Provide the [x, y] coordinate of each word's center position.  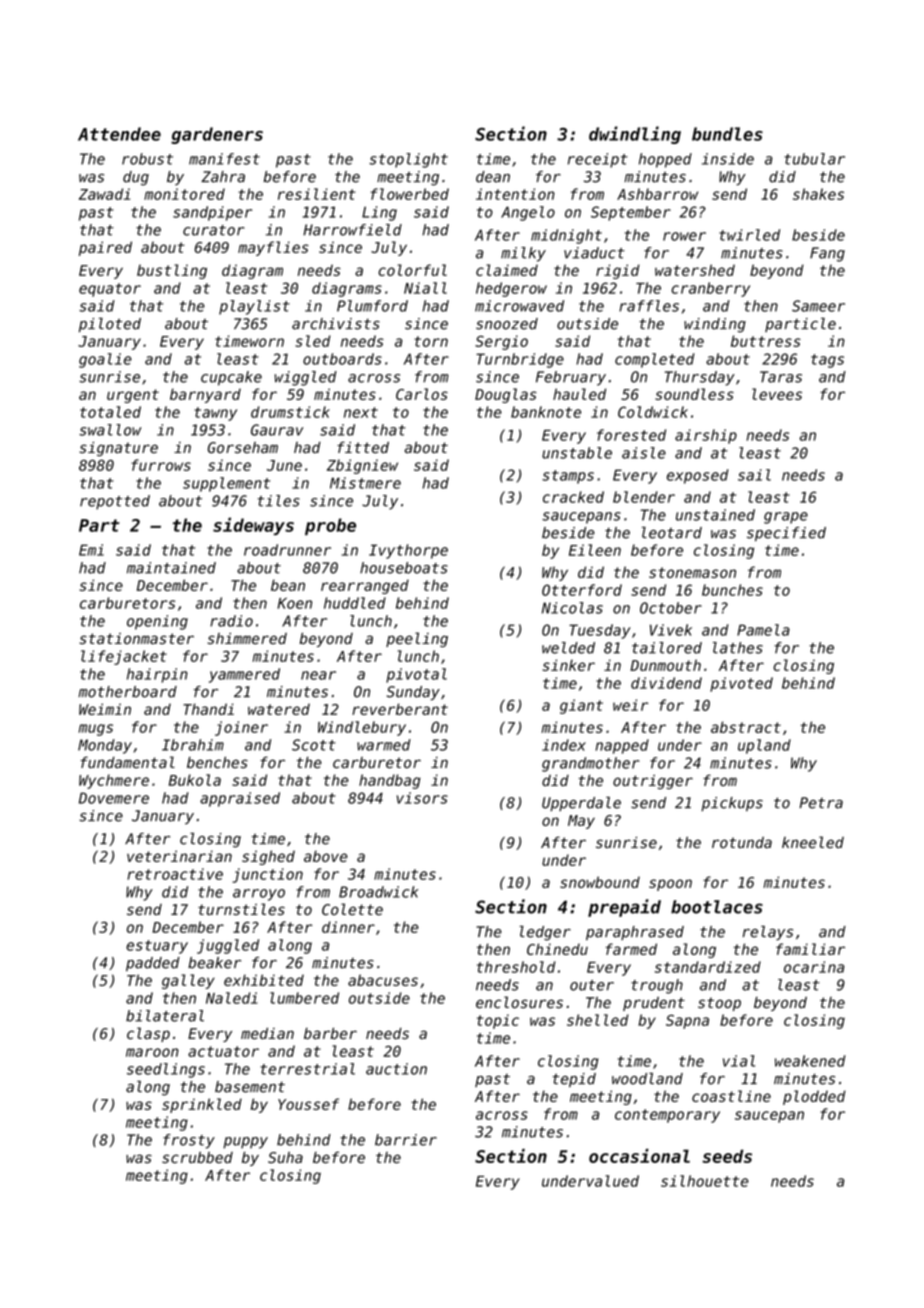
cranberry [710, 289]
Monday [105, 746]
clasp [148, 1034]
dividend [666, 683]
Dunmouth [665, 665]
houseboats [404, 568]
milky [523, 254]
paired [105, 248]
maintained [171, 568]
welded [568, 648]
